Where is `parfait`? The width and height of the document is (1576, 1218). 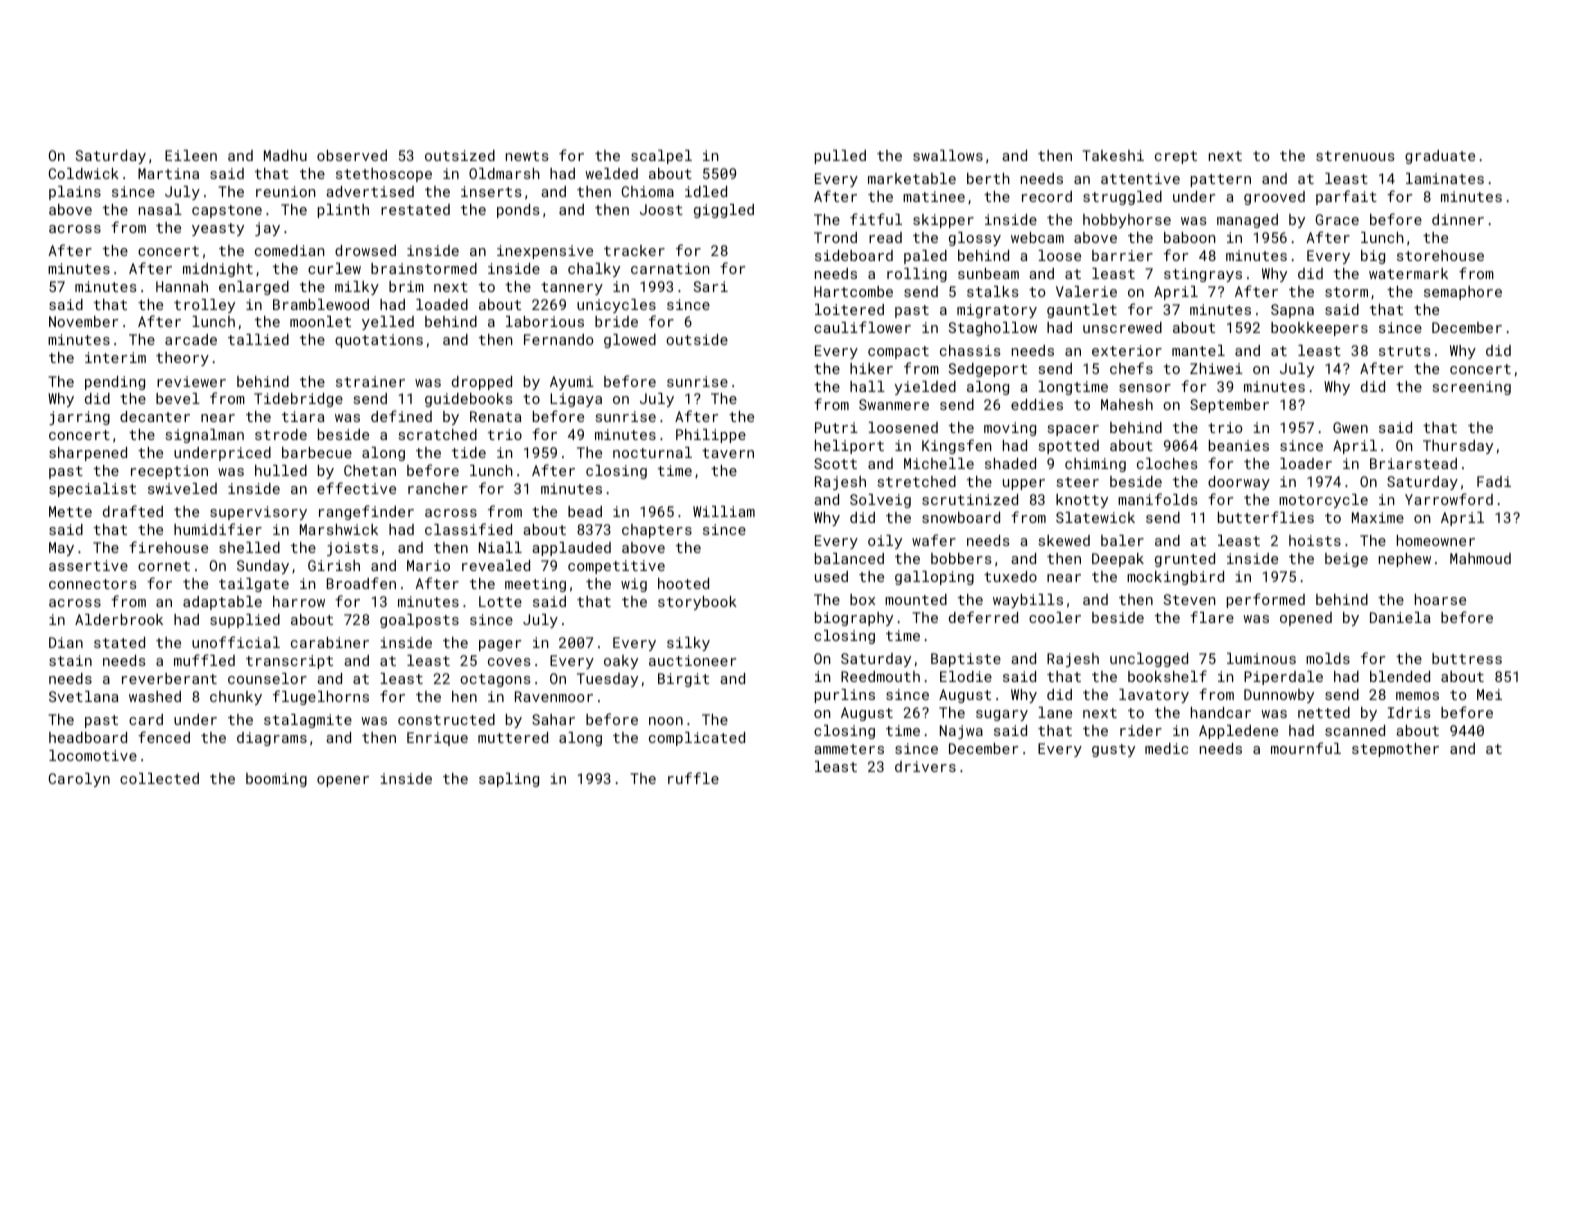
parfait is located at coordinates (1346, 197).
